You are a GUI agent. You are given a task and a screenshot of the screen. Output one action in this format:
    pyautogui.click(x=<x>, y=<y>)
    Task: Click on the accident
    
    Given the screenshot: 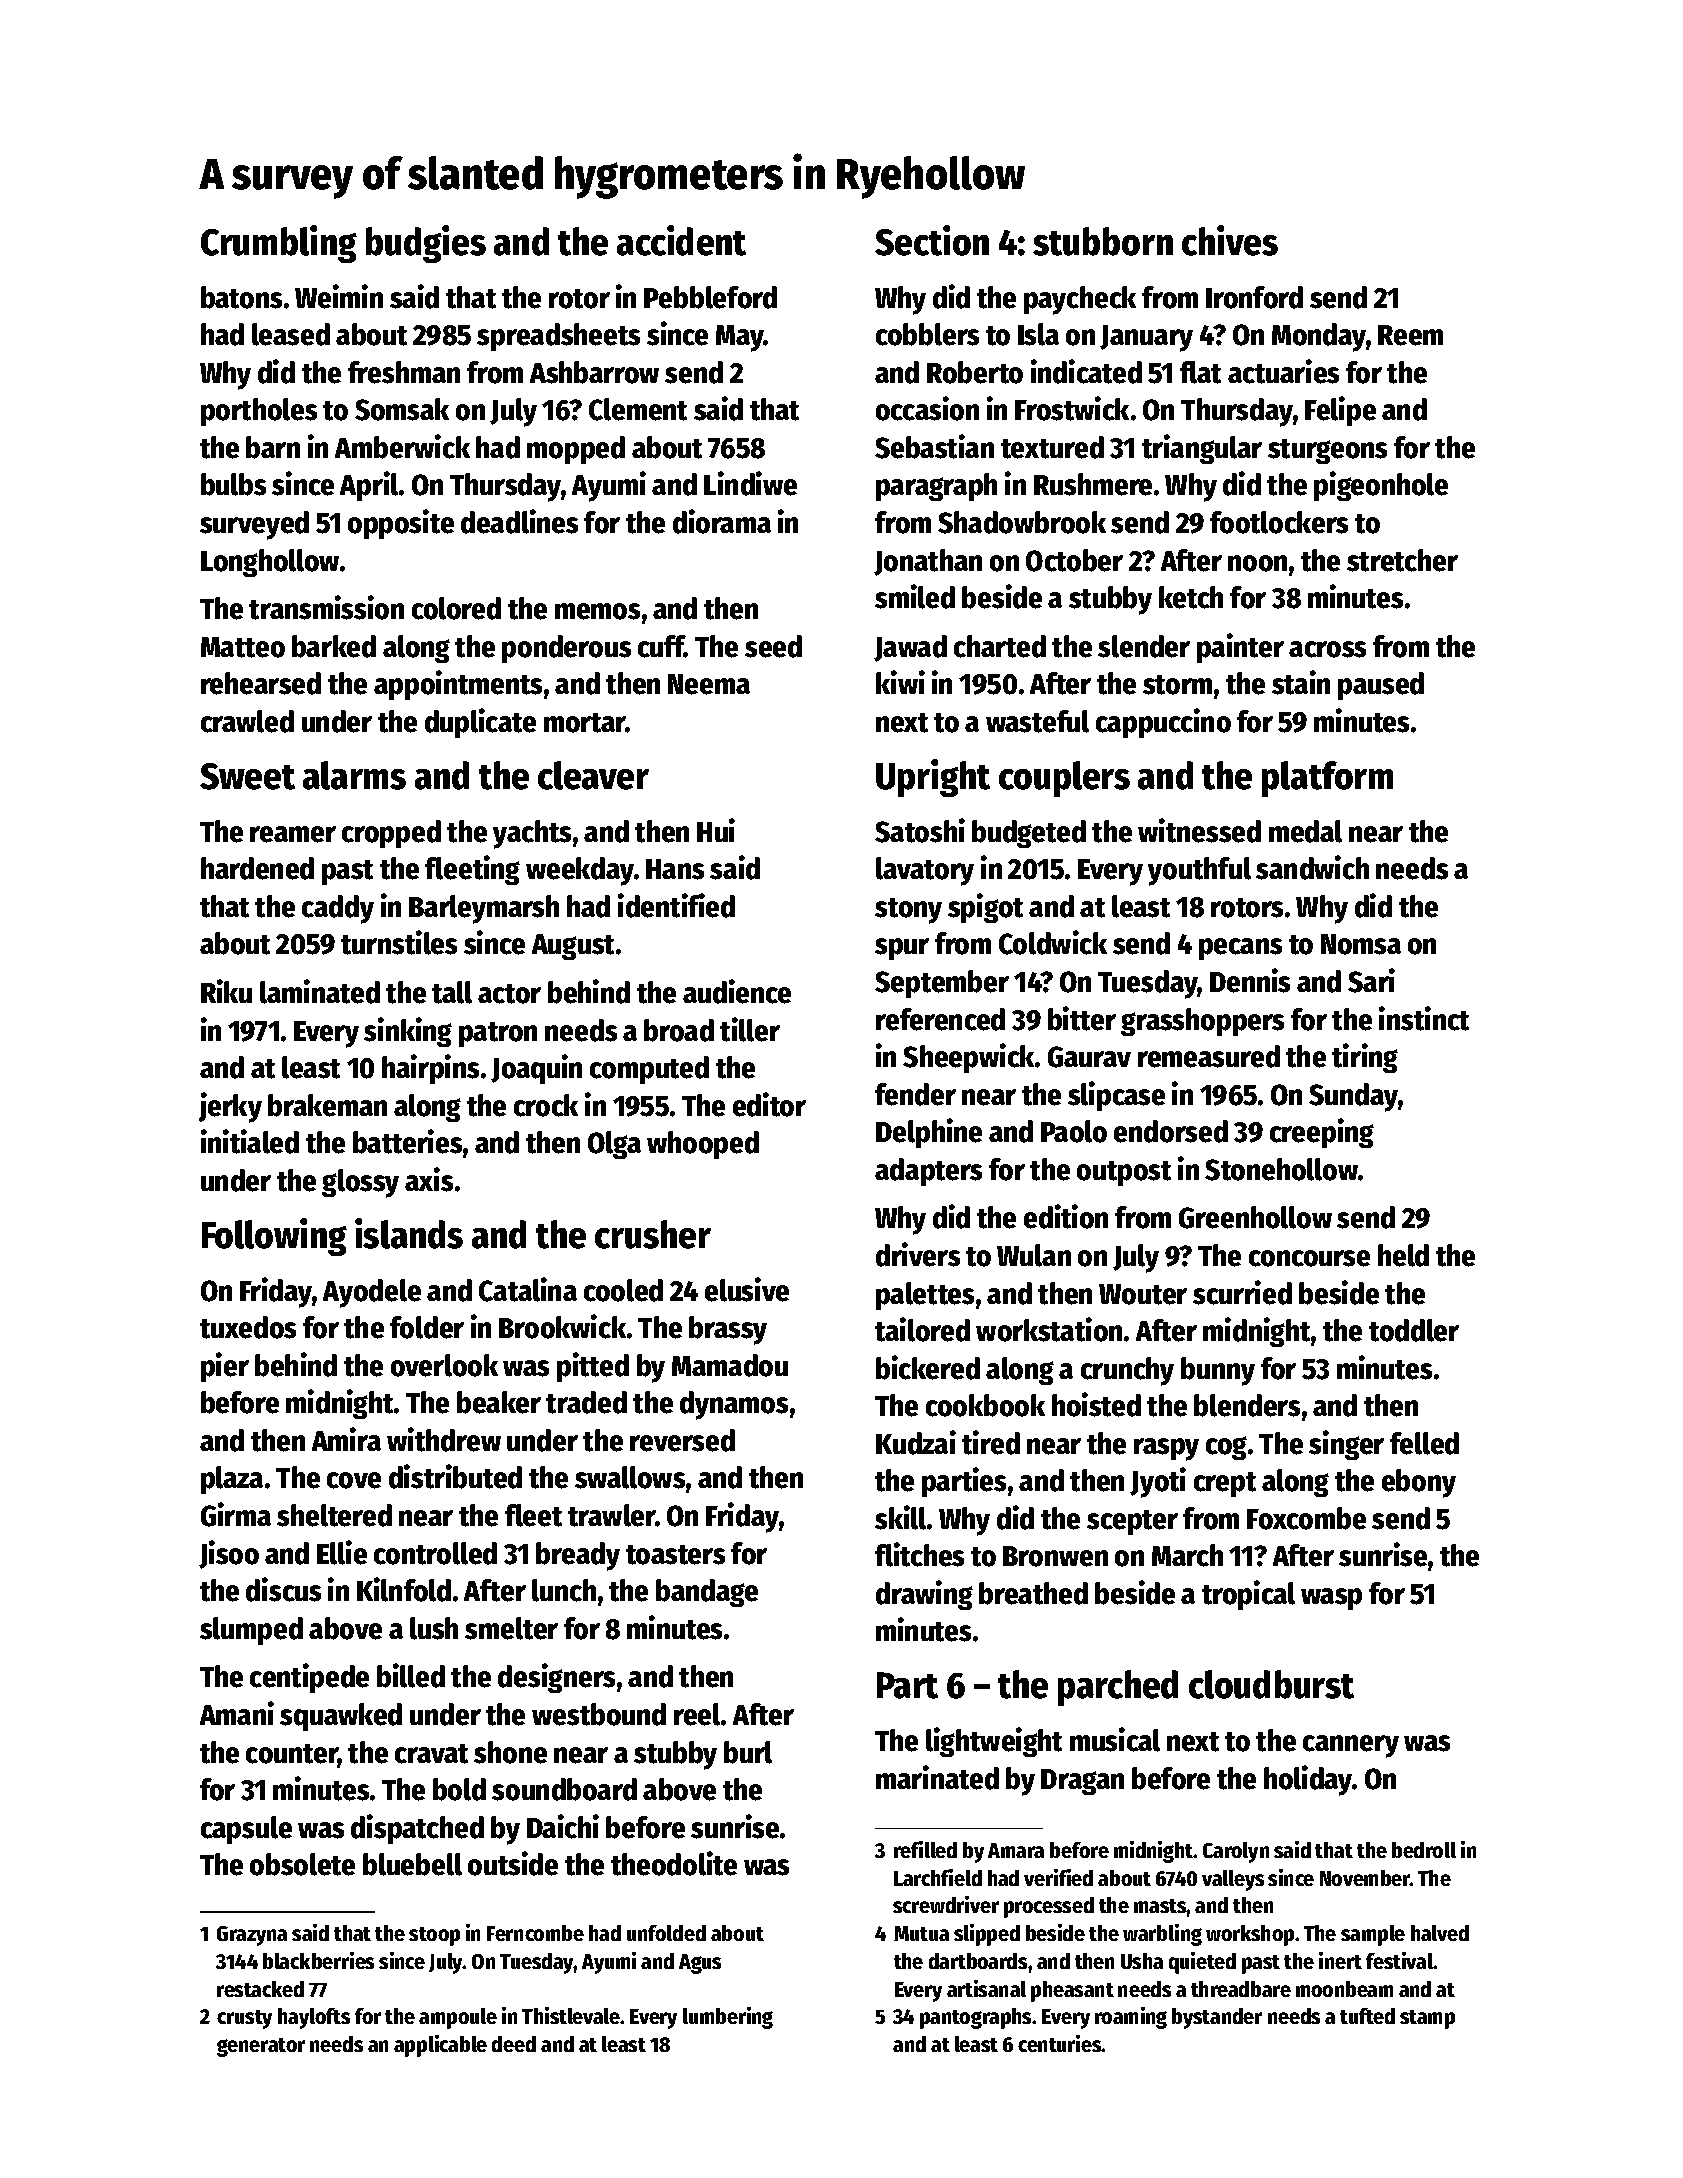 What is the action you would take?
    pyautogui.click(x=681, y=240)
